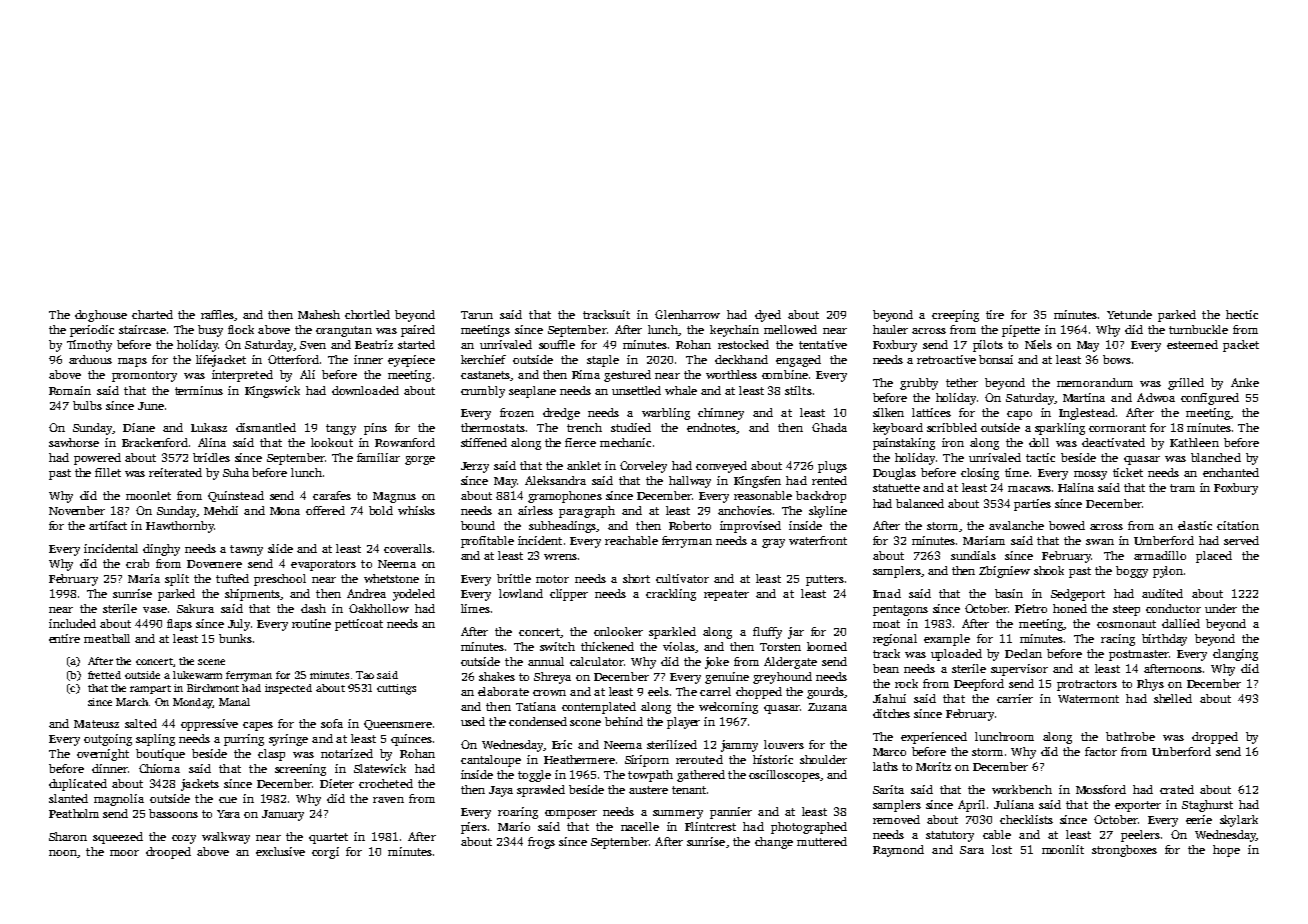 The image size is (1308, 924). I want to click on corgi, so click(325, 853).
